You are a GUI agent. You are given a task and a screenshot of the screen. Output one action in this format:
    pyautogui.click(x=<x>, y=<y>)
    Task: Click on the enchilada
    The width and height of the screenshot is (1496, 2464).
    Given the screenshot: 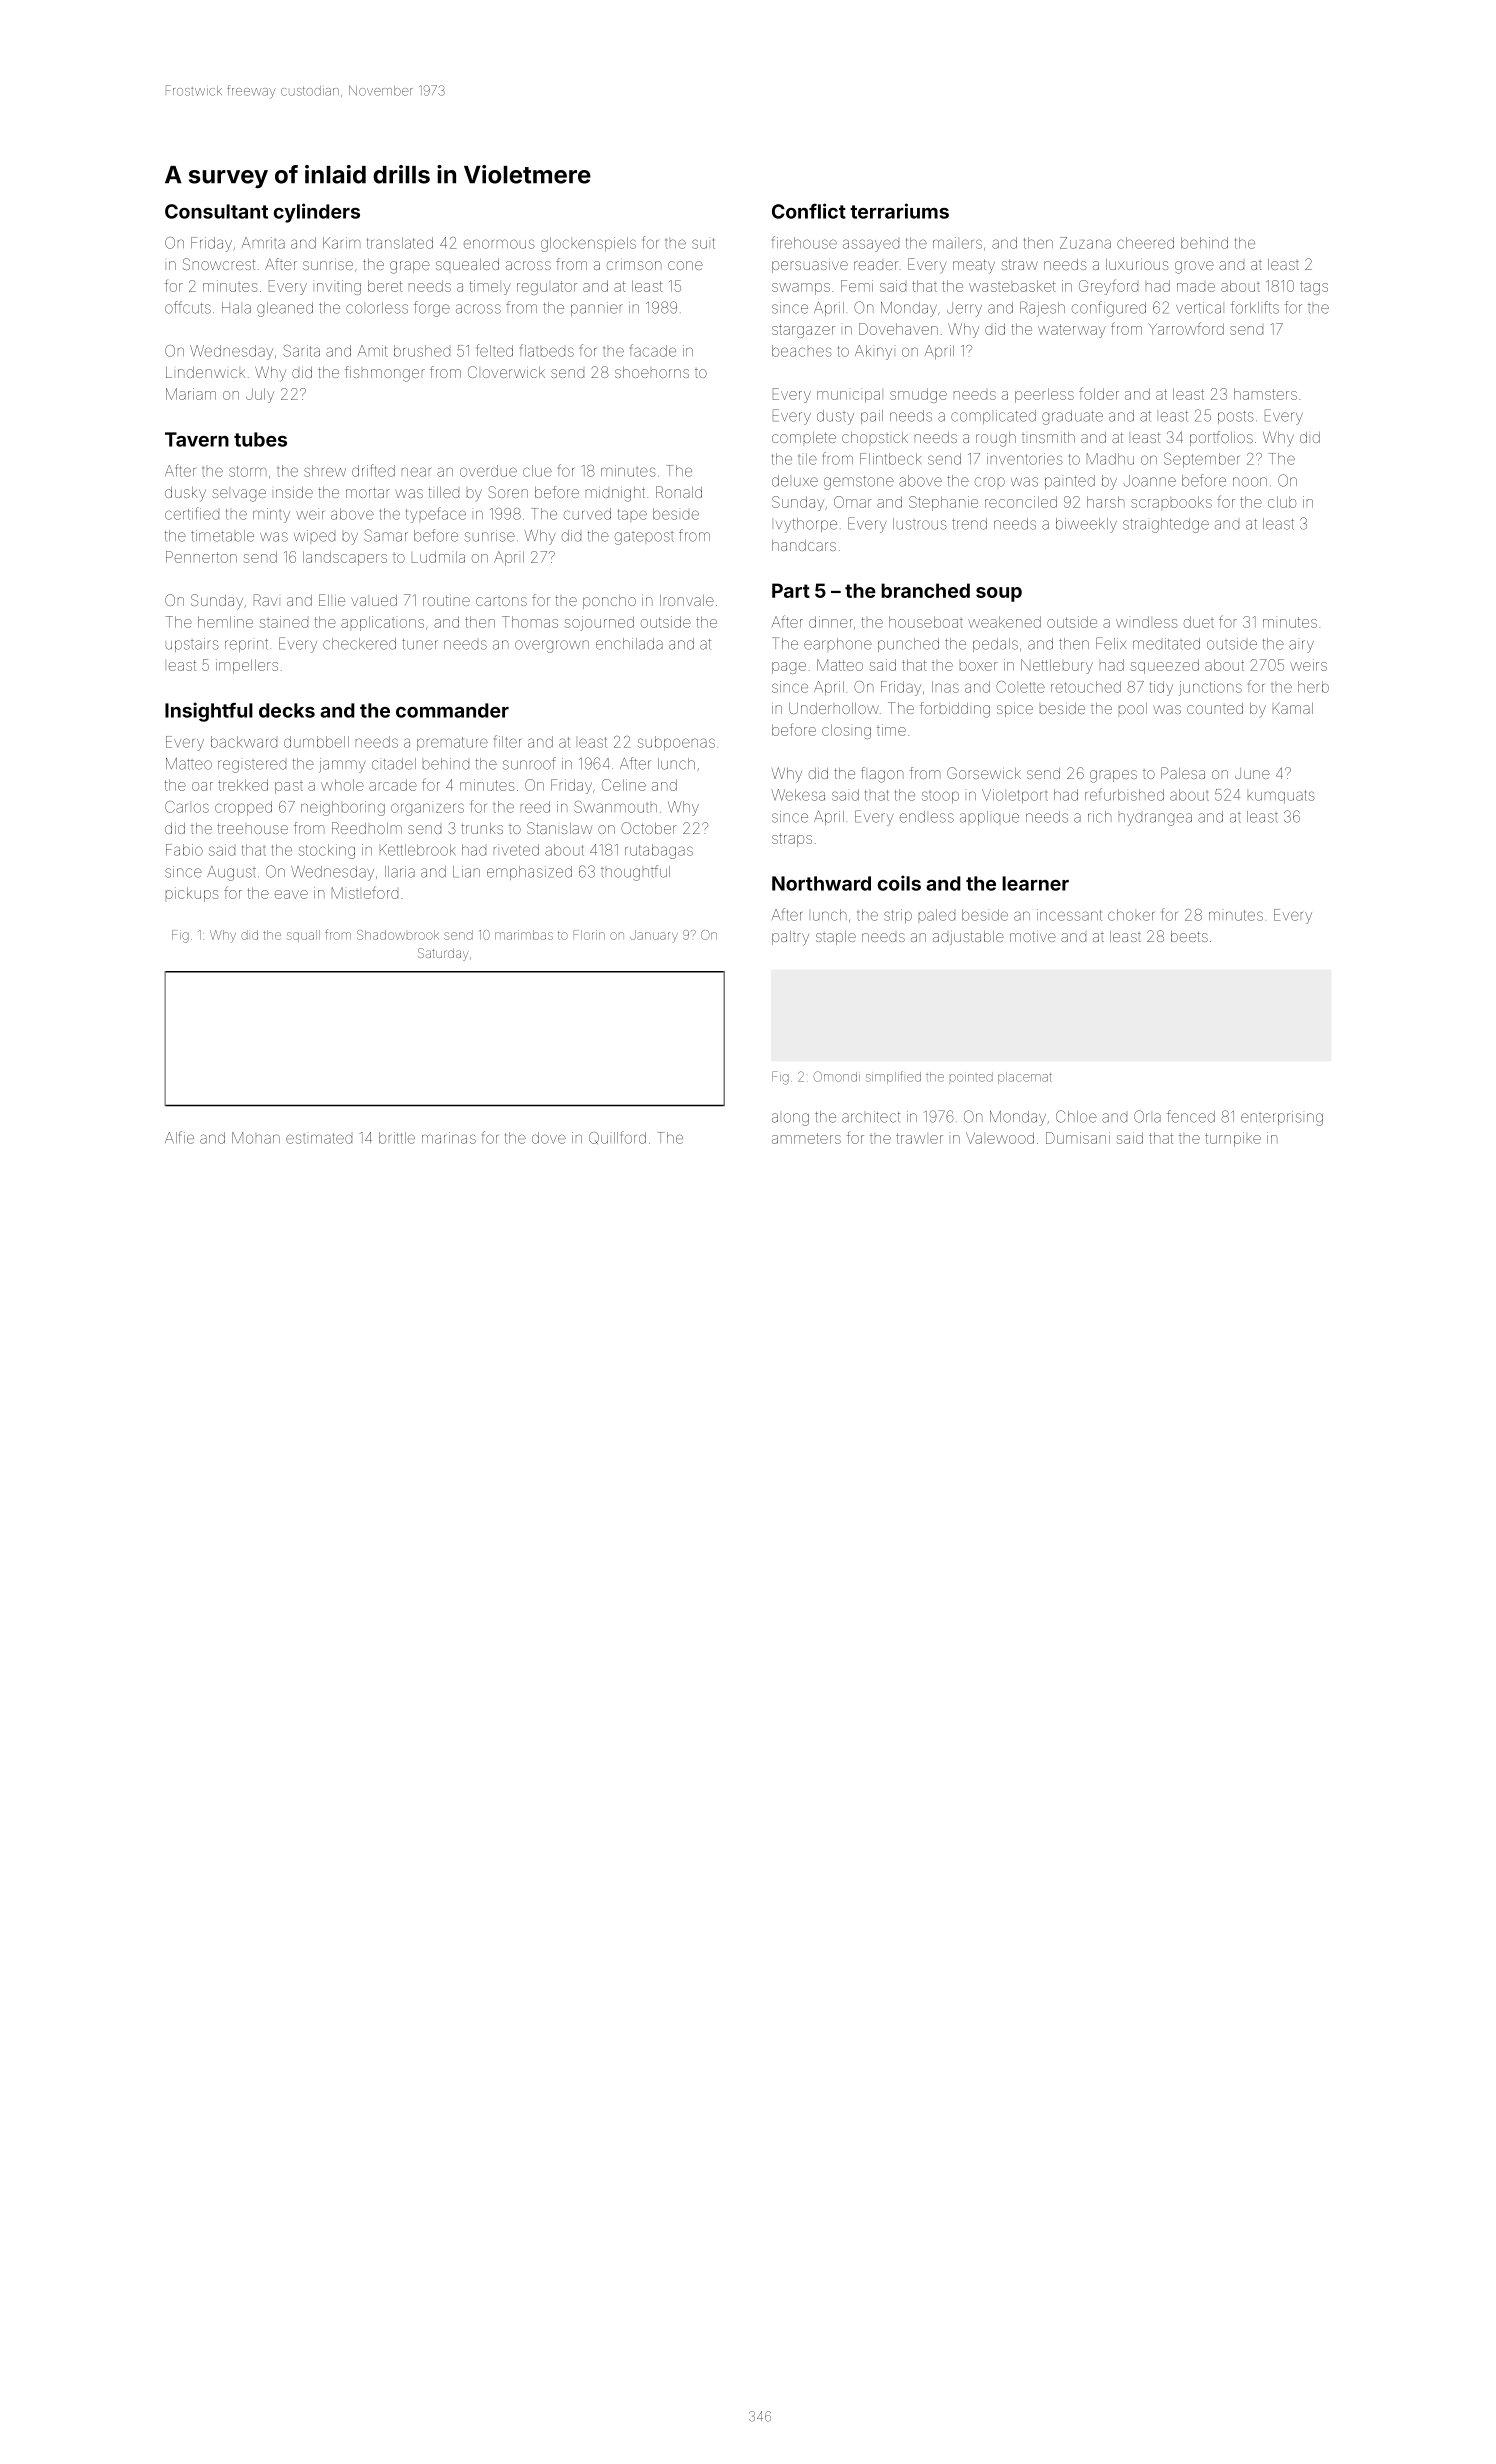 What is the action you would take?
    pyautogui.click(x=629, y=644)
